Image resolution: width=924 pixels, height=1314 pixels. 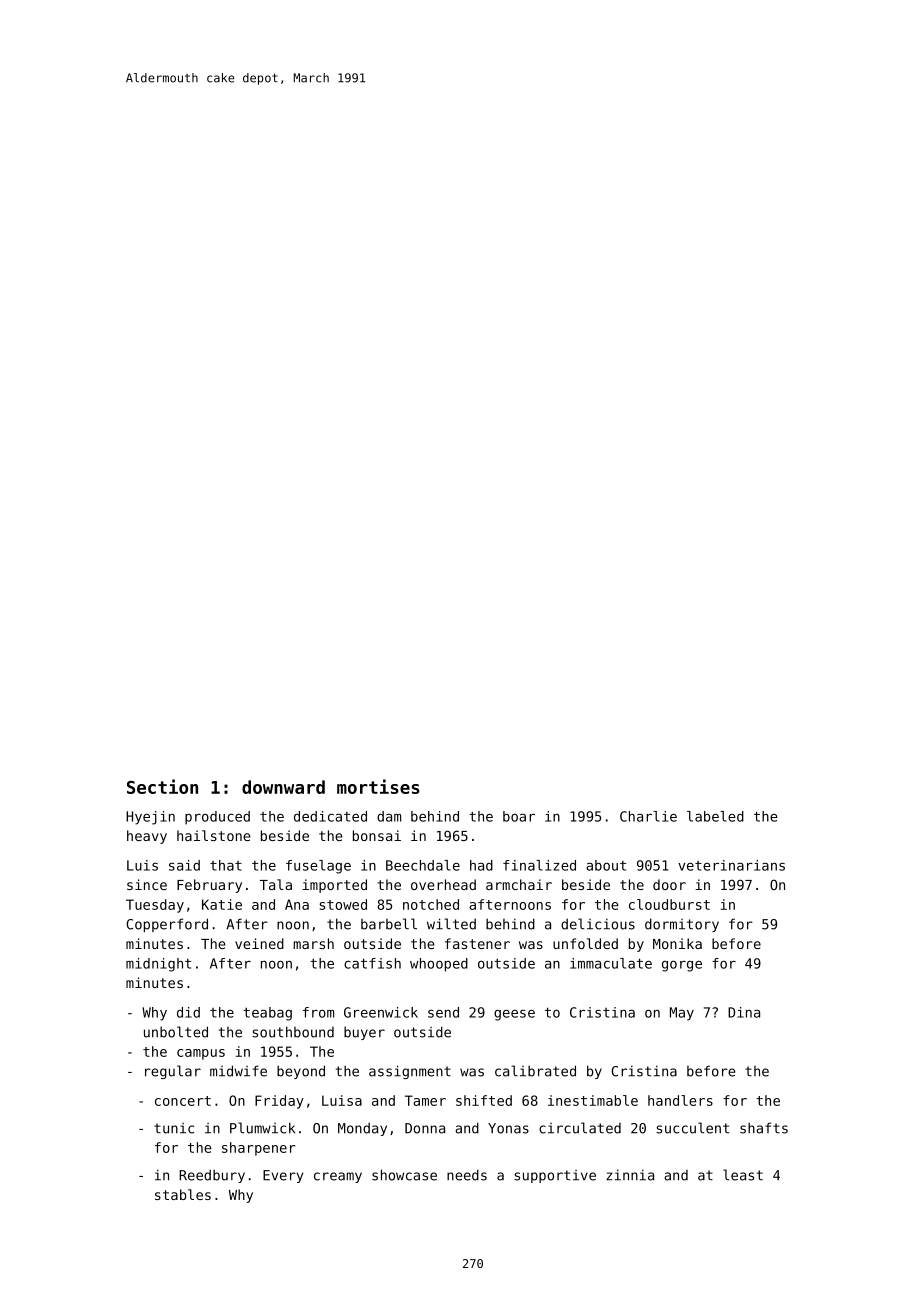 I want to click on overhead, so click(x=443, y=884).
